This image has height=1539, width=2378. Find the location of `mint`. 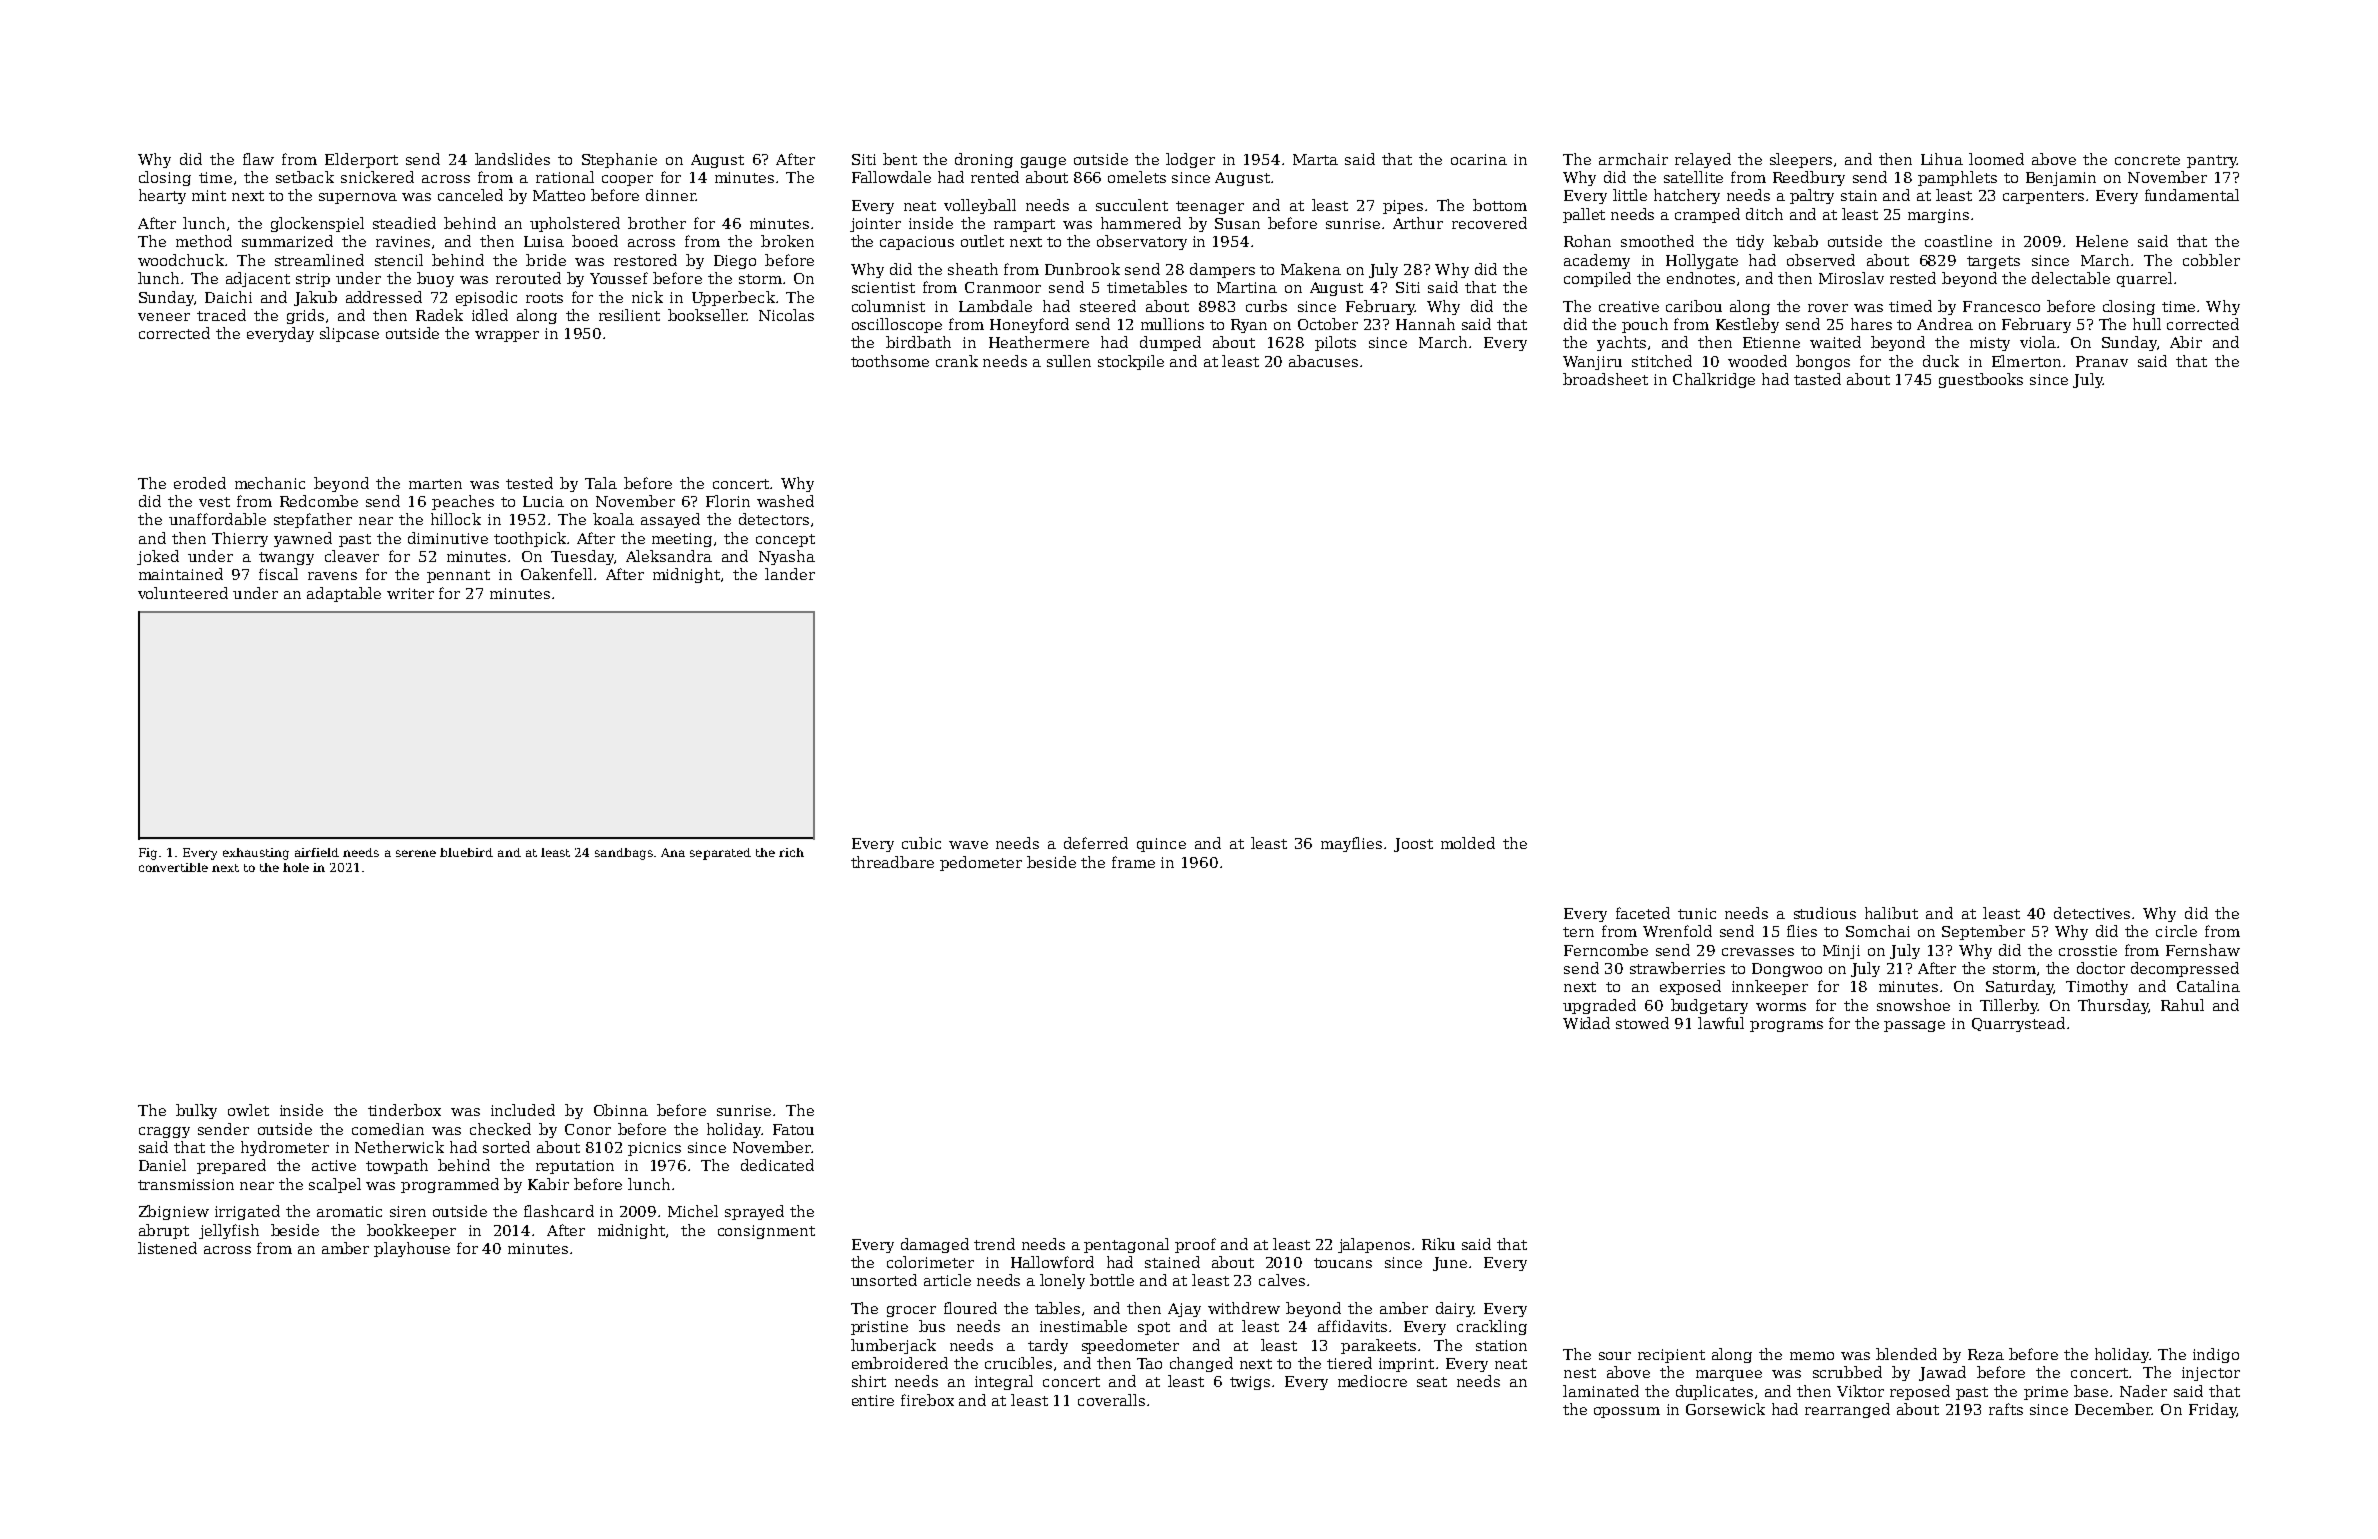

mint is located at coordinates (209, 195).
